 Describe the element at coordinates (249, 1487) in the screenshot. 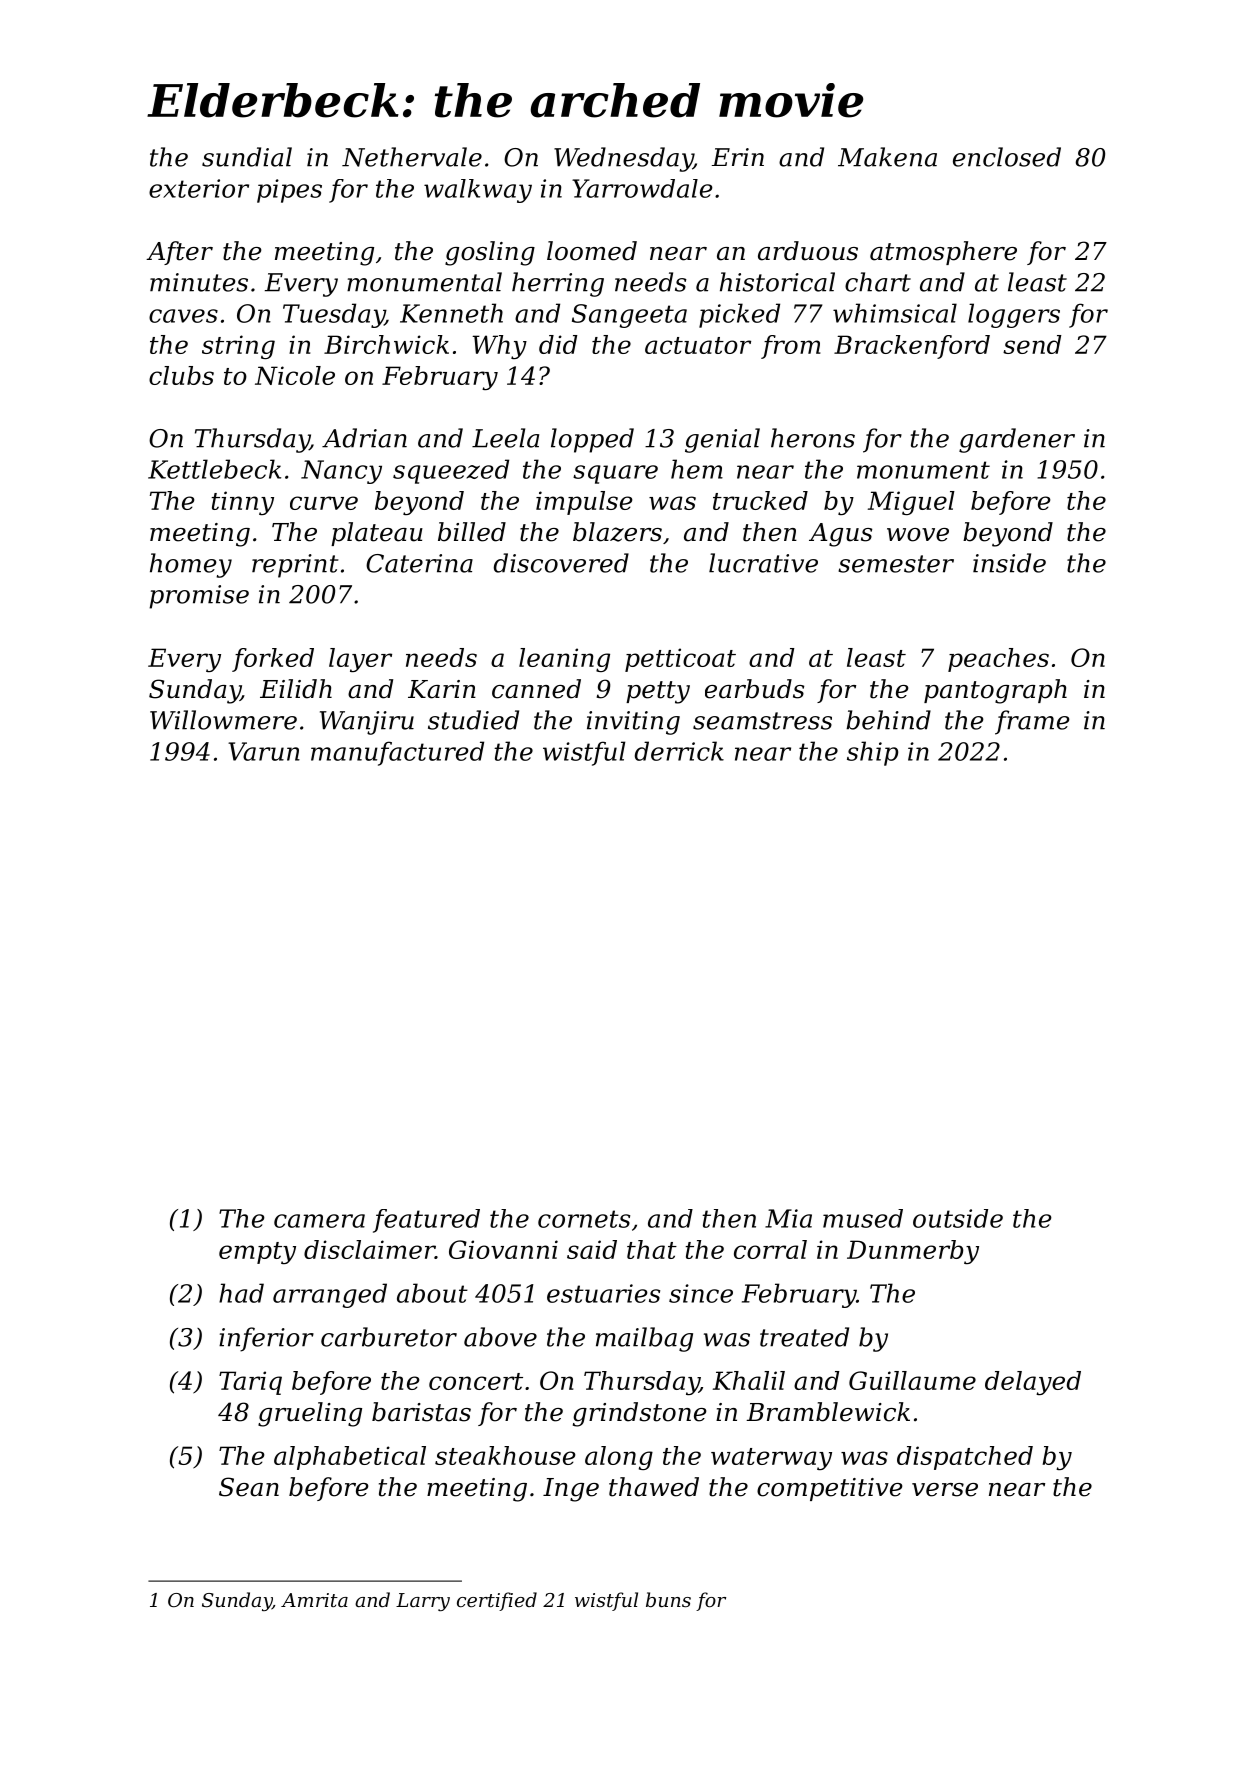

I see `Sean` at that location.
